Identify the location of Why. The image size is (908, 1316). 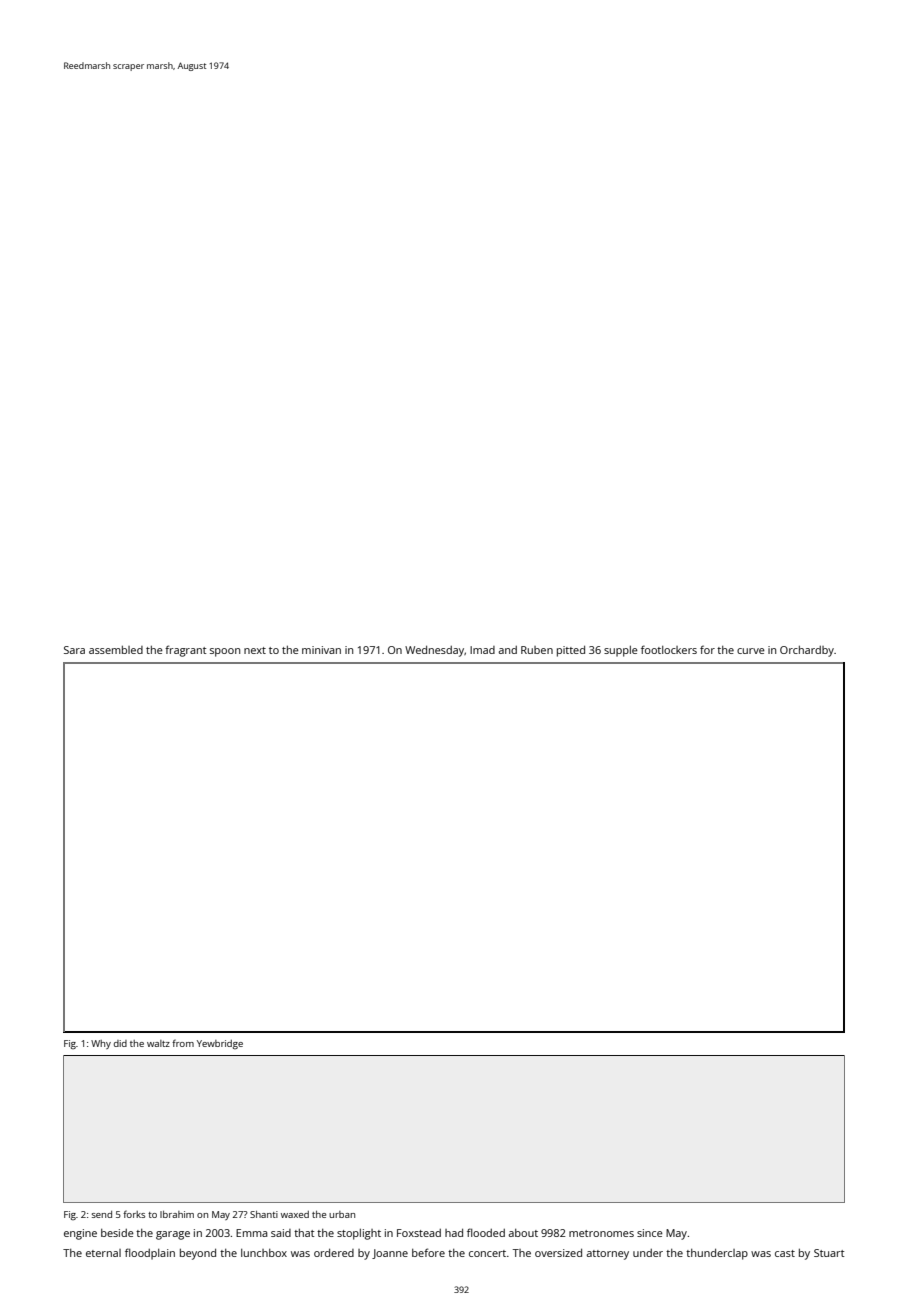
(101, 1044).
